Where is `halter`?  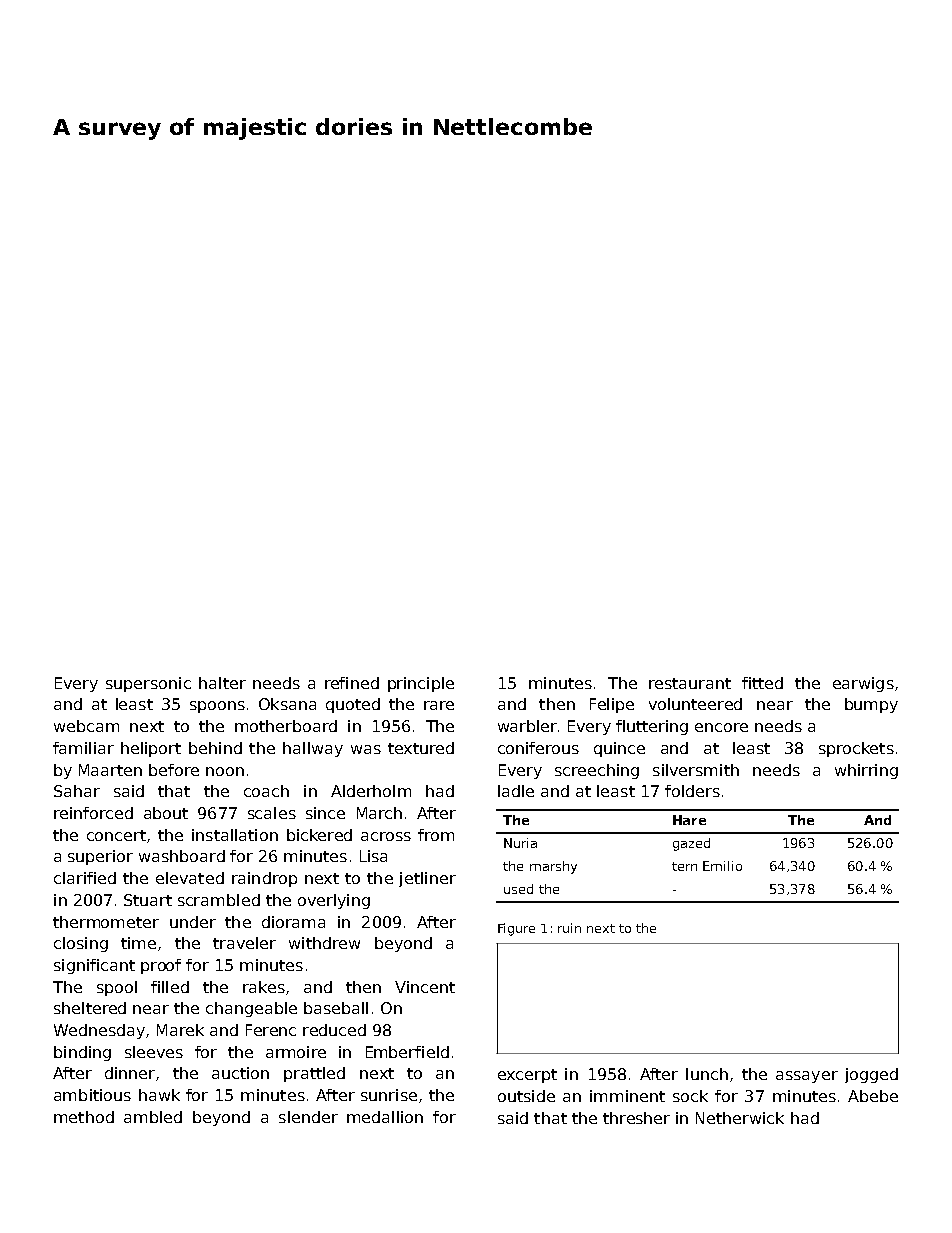
halter is located at coordinates (222, 683).
